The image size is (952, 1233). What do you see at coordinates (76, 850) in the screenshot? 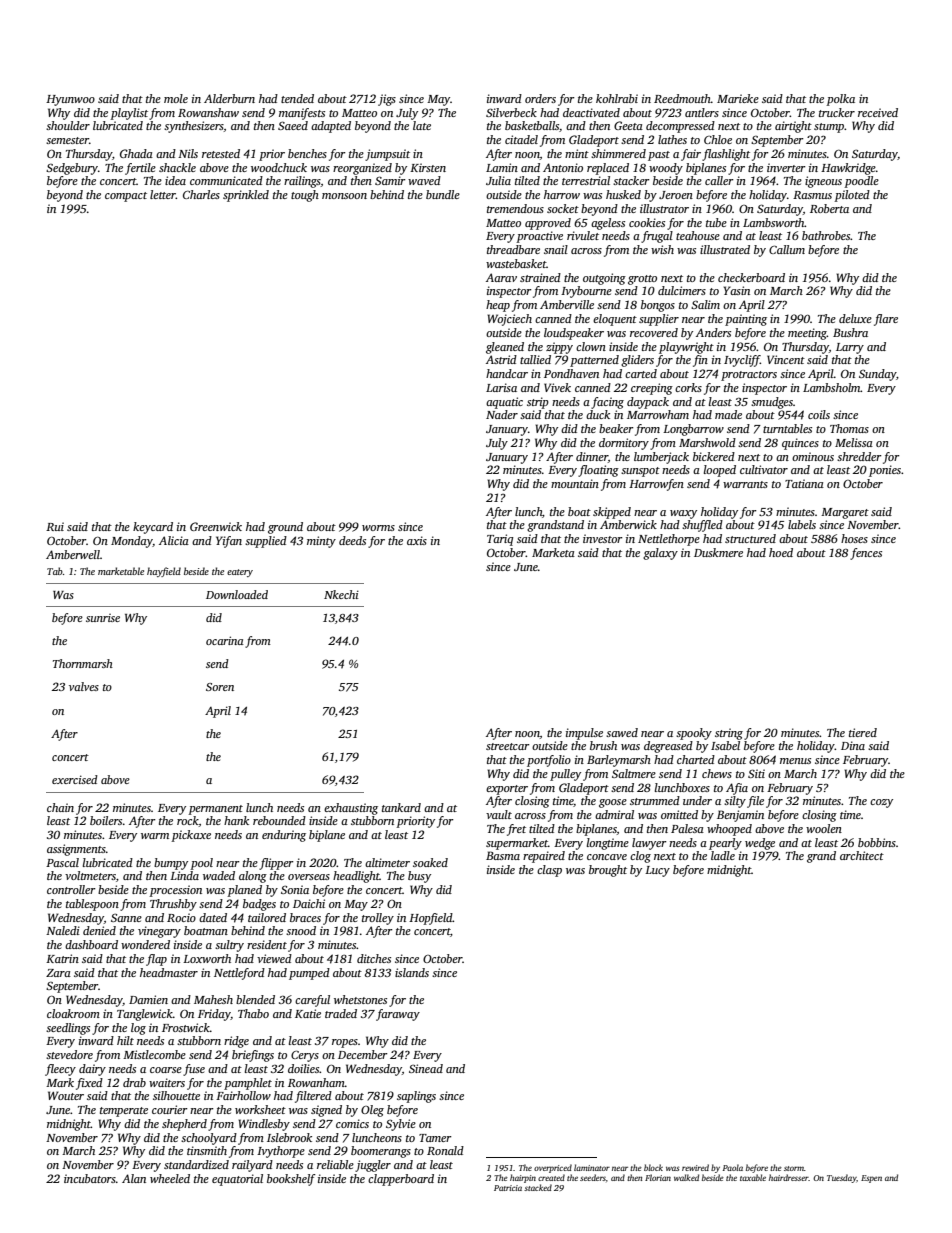
I see `assignments` at bounding box center [76, 850].
